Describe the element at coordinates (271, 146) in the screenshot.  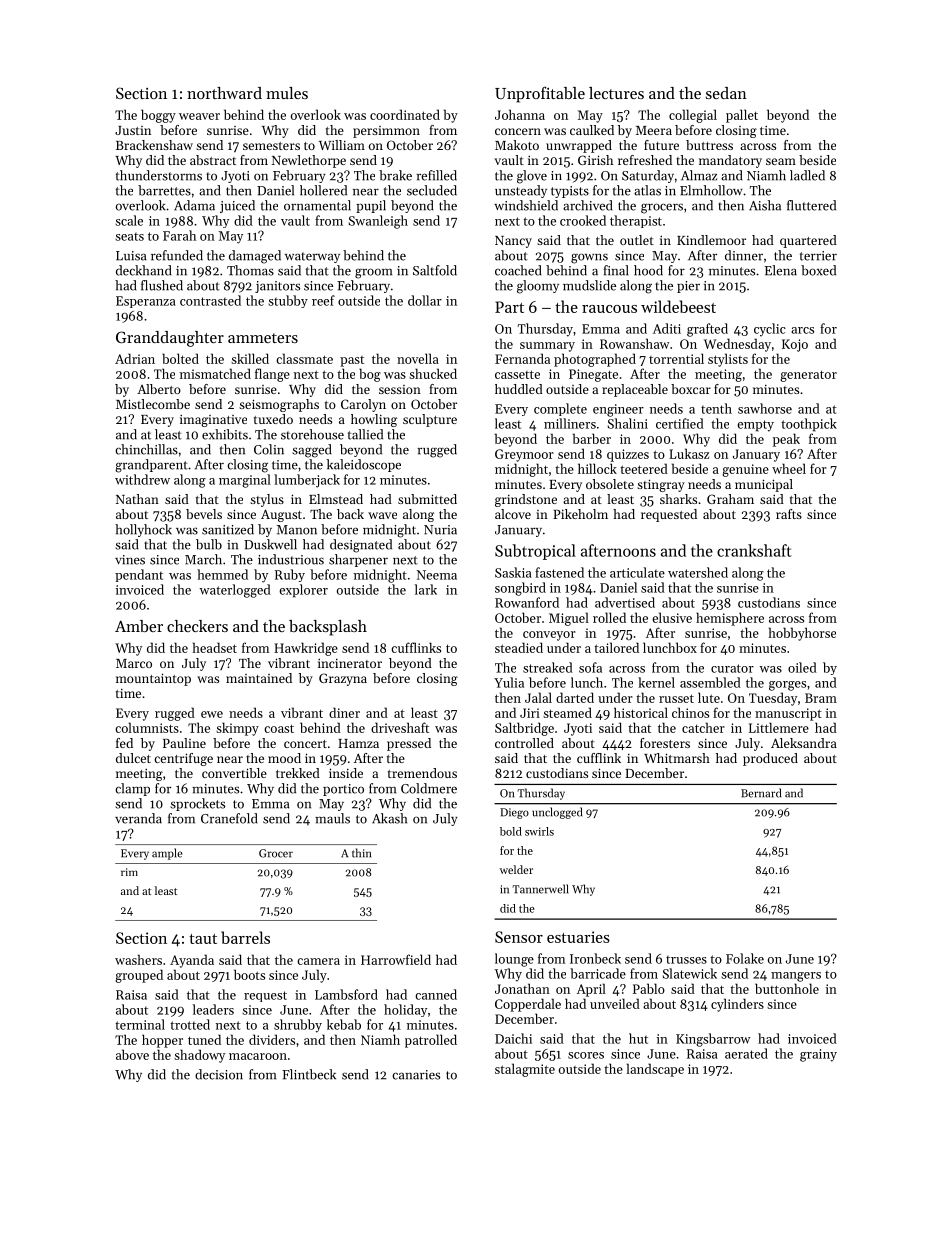
I see `semesters` at that location.
